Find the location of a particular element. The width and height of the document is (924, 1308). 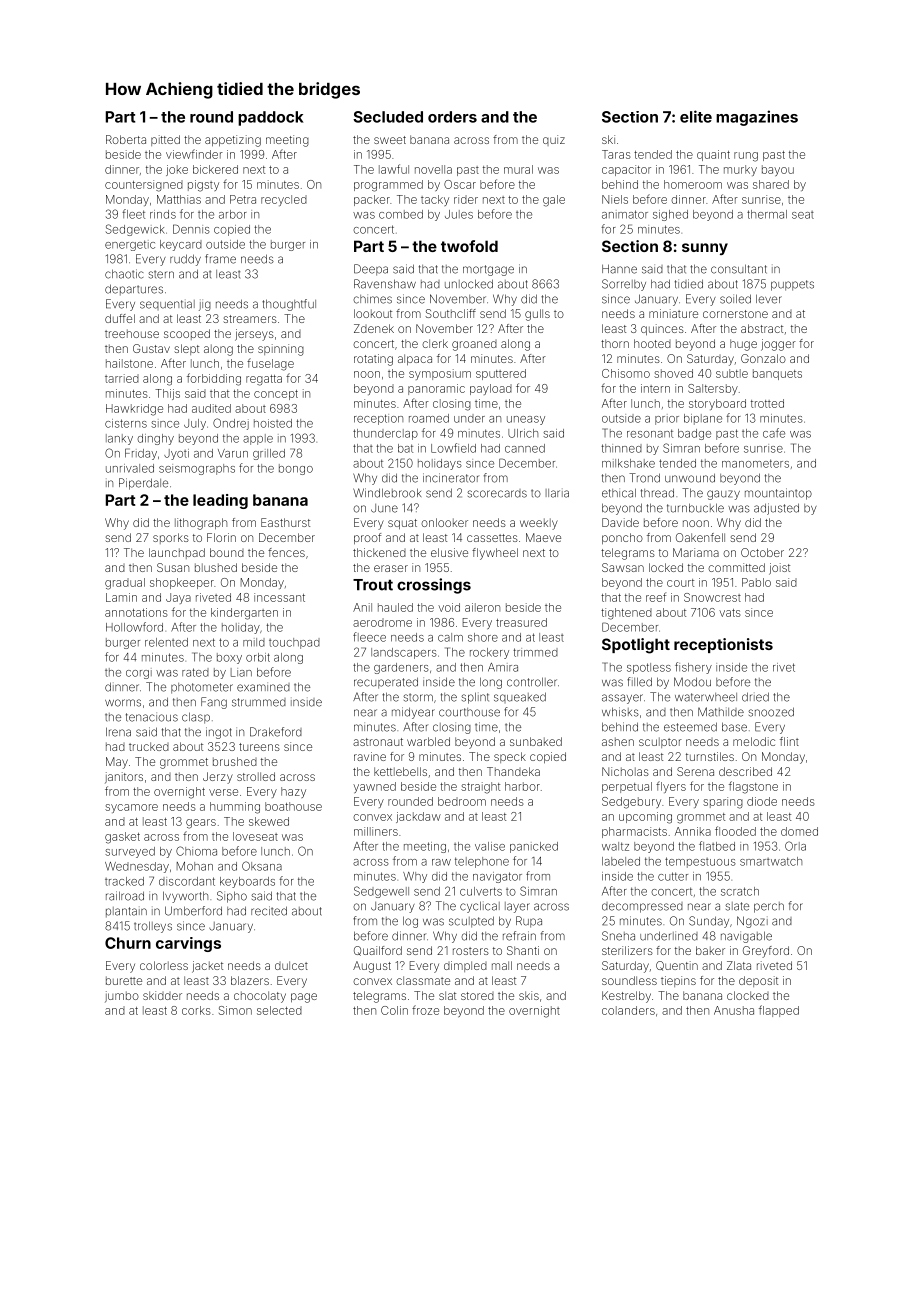

railroad is located at coordinates (125, 896).
